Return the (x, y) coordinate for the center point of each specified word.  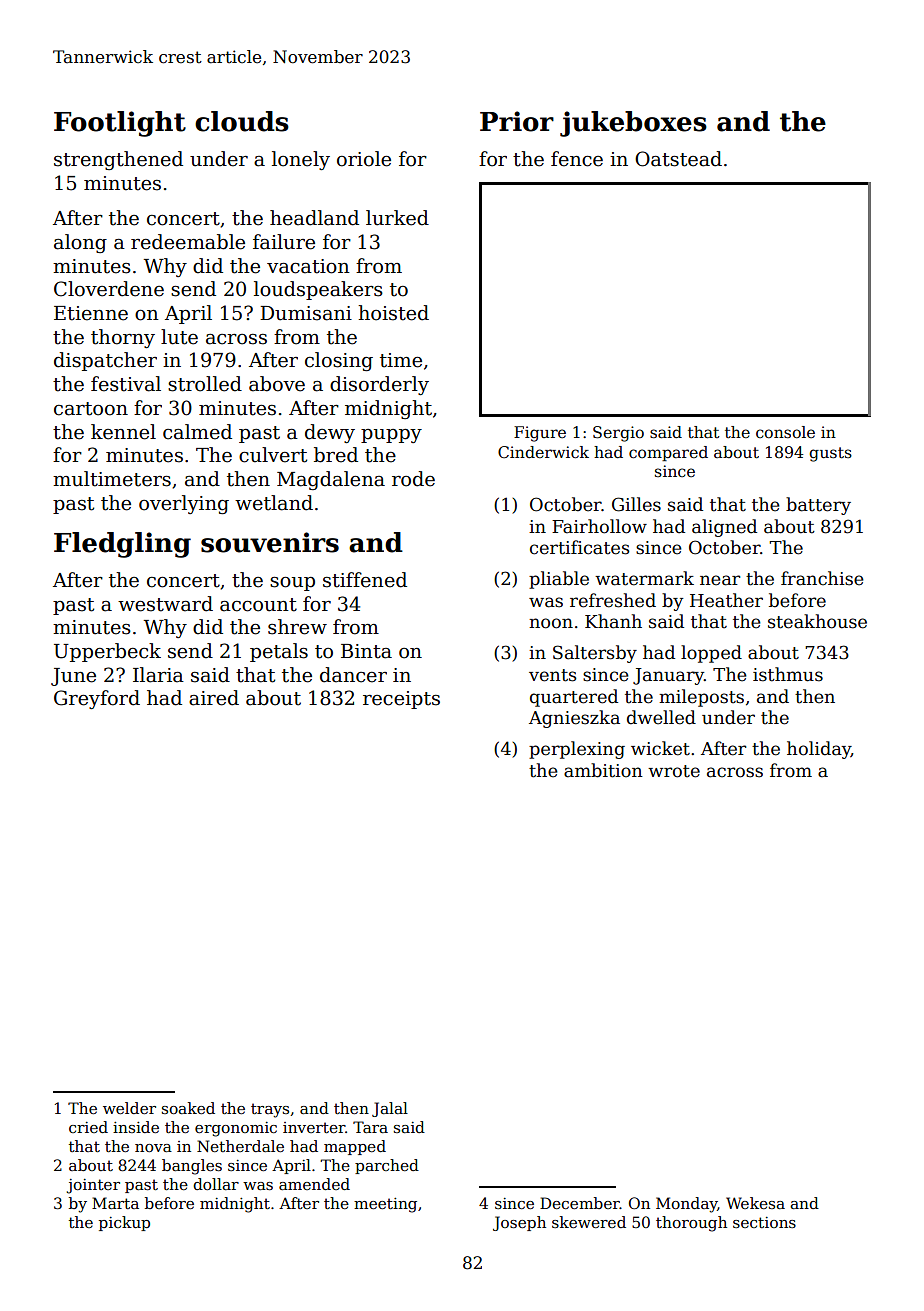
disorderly (379, 385)
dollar (216, 1184)
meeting (385, 1205)
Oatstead (678, 159)
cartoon (91, 409)
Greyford (97, 699)
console (785, 432)
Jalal (390, 1109)
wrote (674, 771)
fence (577, 159)
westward (165, 604)
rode (413, 479)
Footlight (120, 124)
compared (668, 453)
